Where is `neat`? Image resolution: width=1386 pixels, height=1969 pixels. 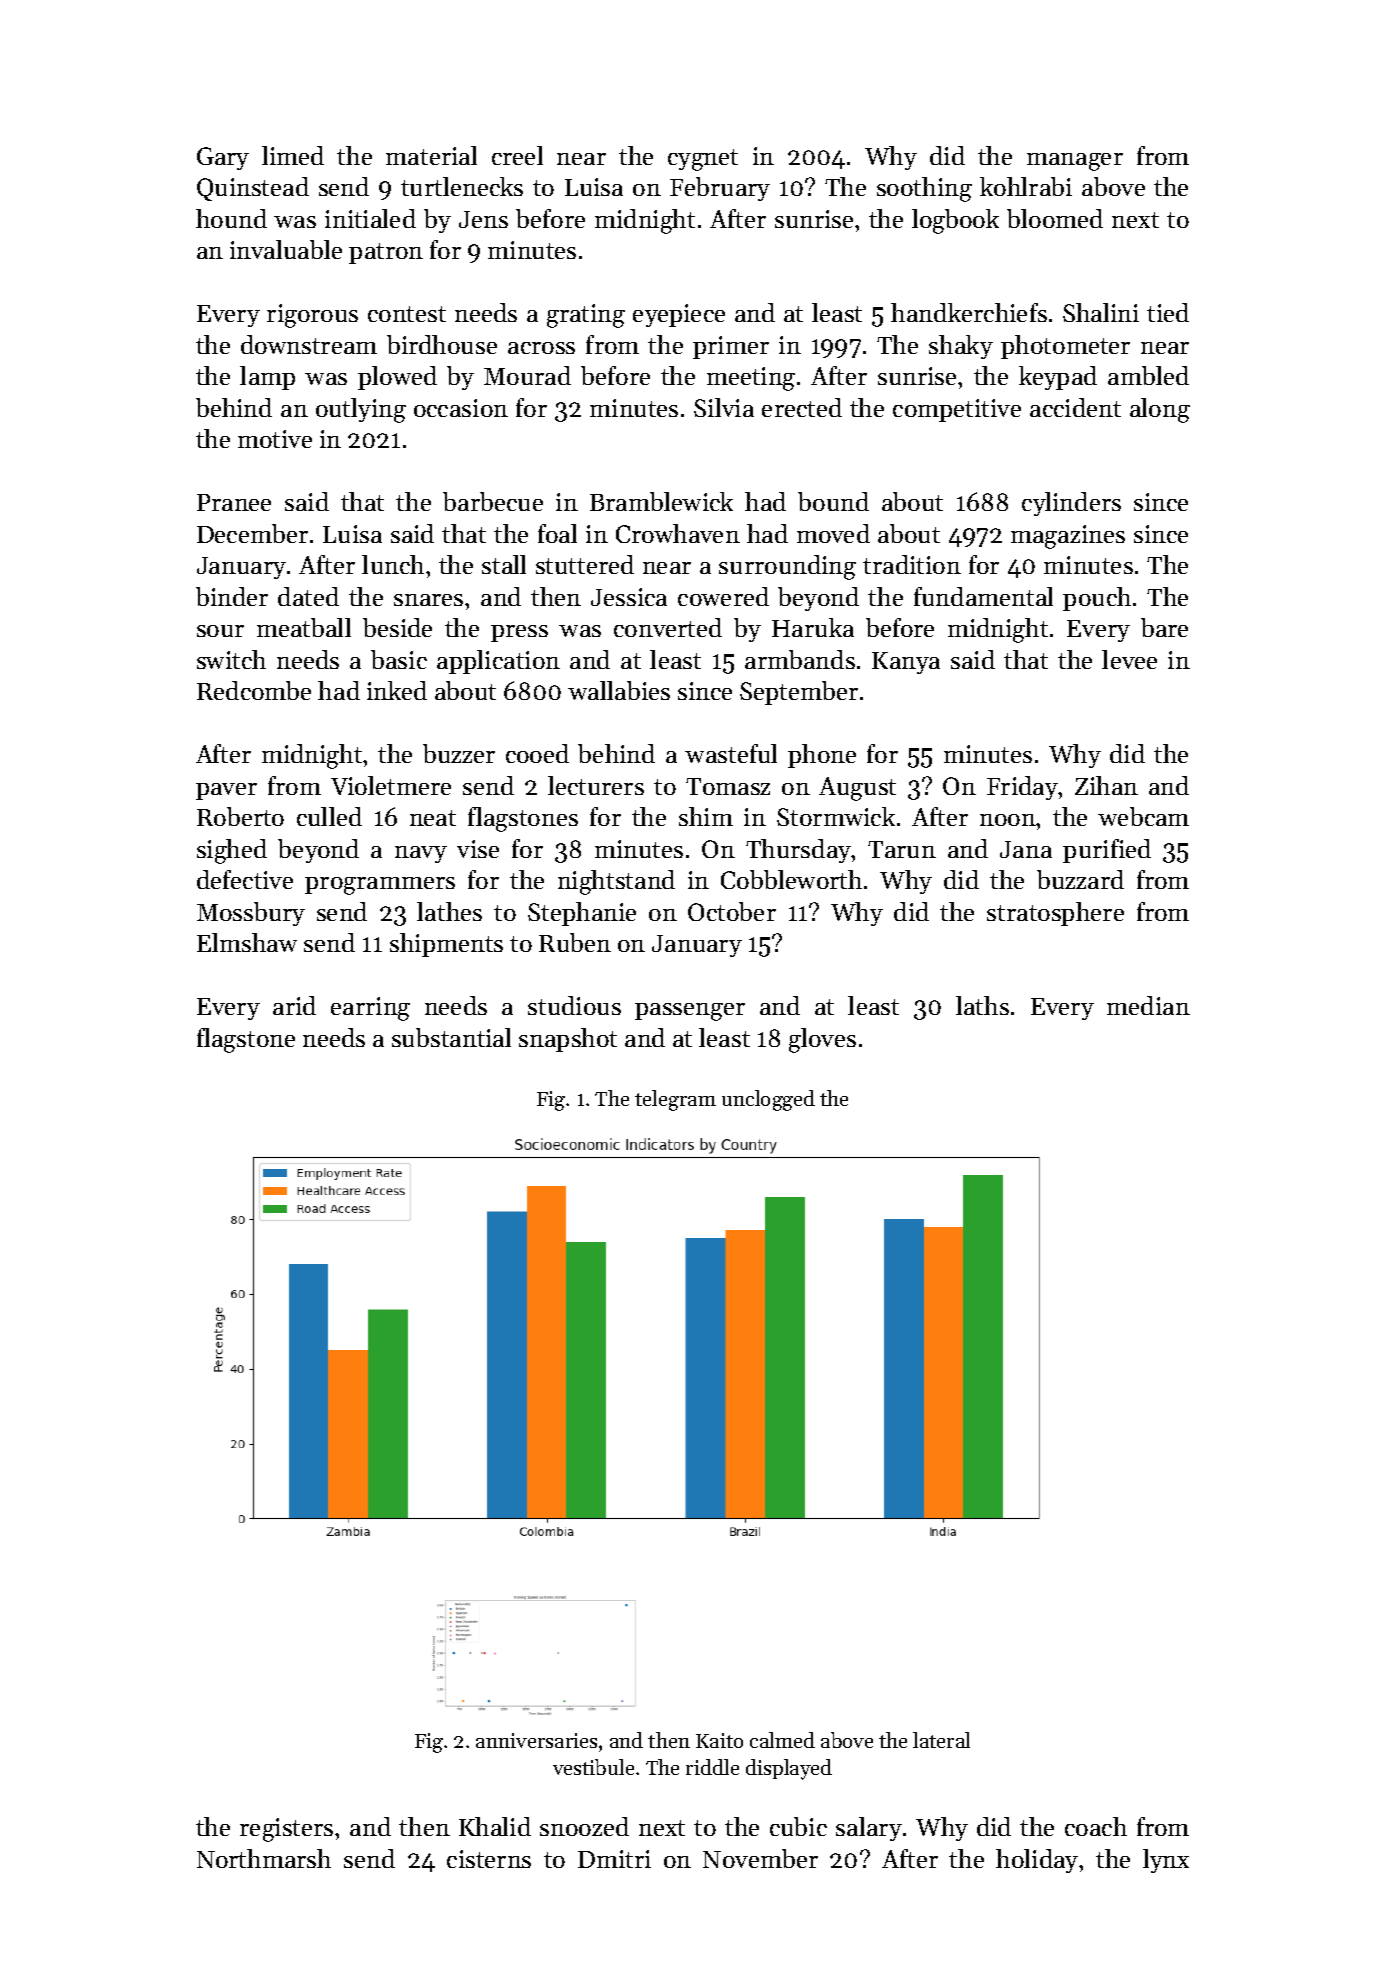 neat is located at coordinates (433, 818).
